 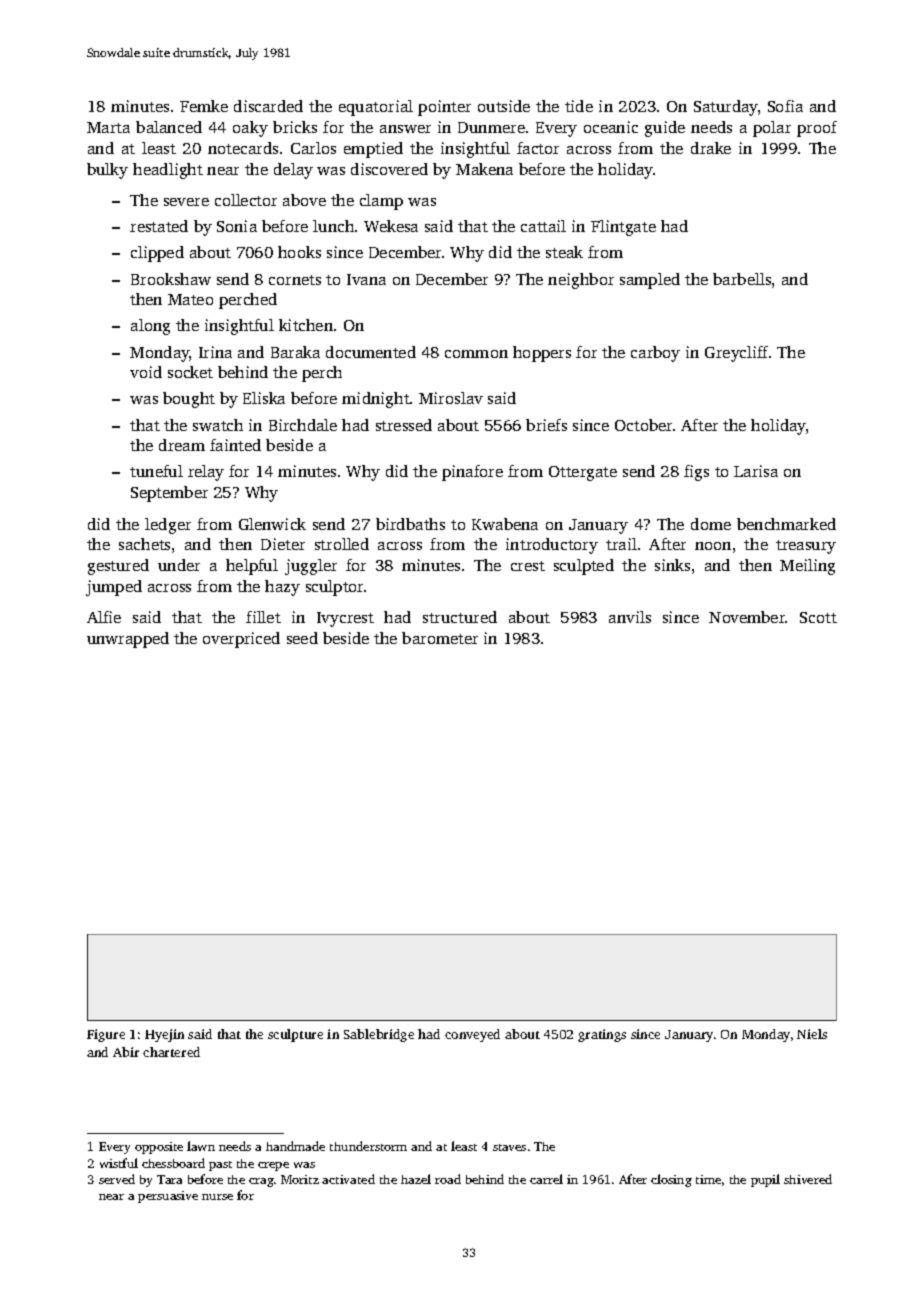 What do you see at coordinates (444, 108) in the image?
I see `pointer` at bounding box center [444, 108].
